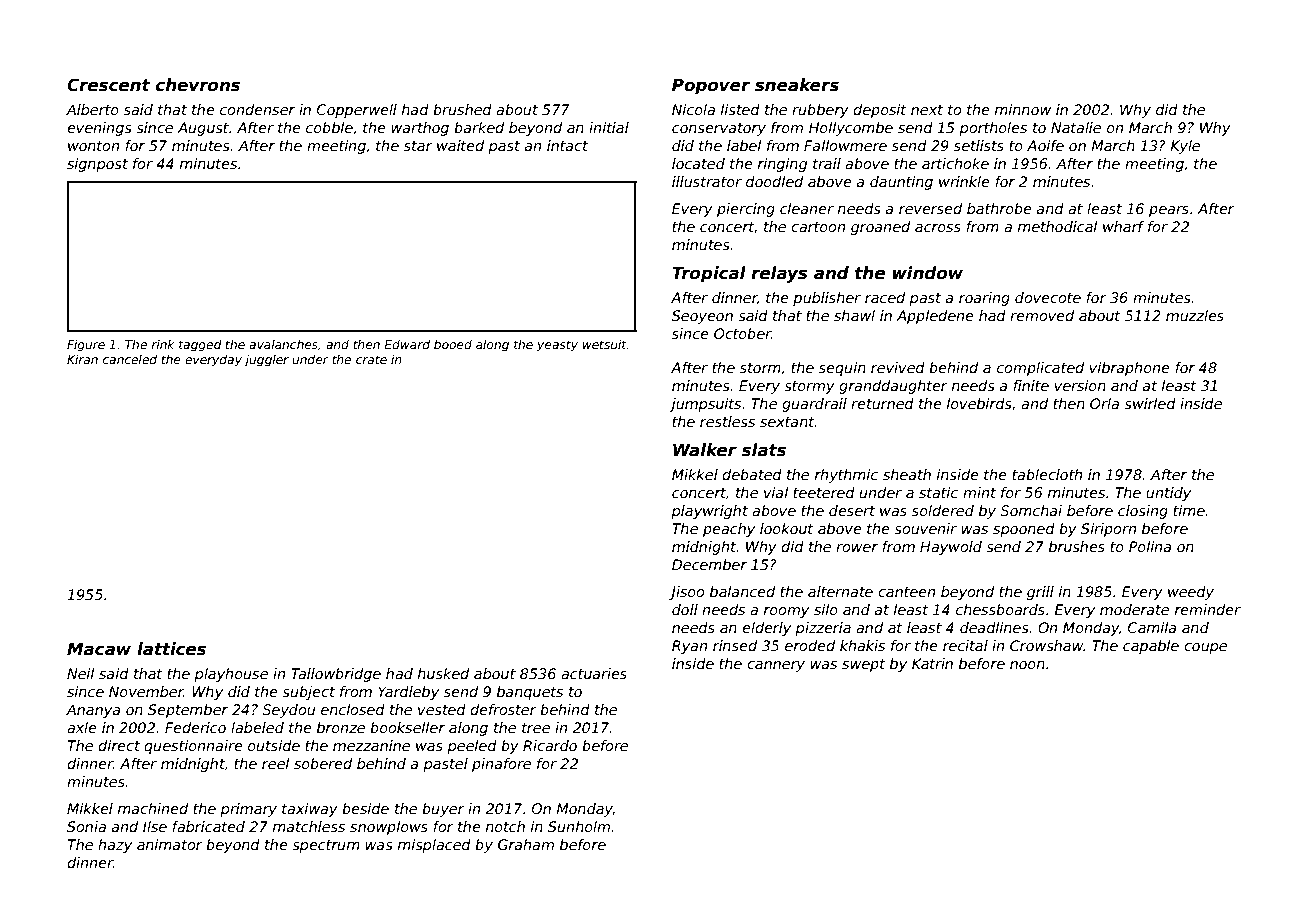 This document has width=1308, height=924. What do you see at coordinates (526, 844) in the document?
I see `Graham` at bounding box center [526, 844].
